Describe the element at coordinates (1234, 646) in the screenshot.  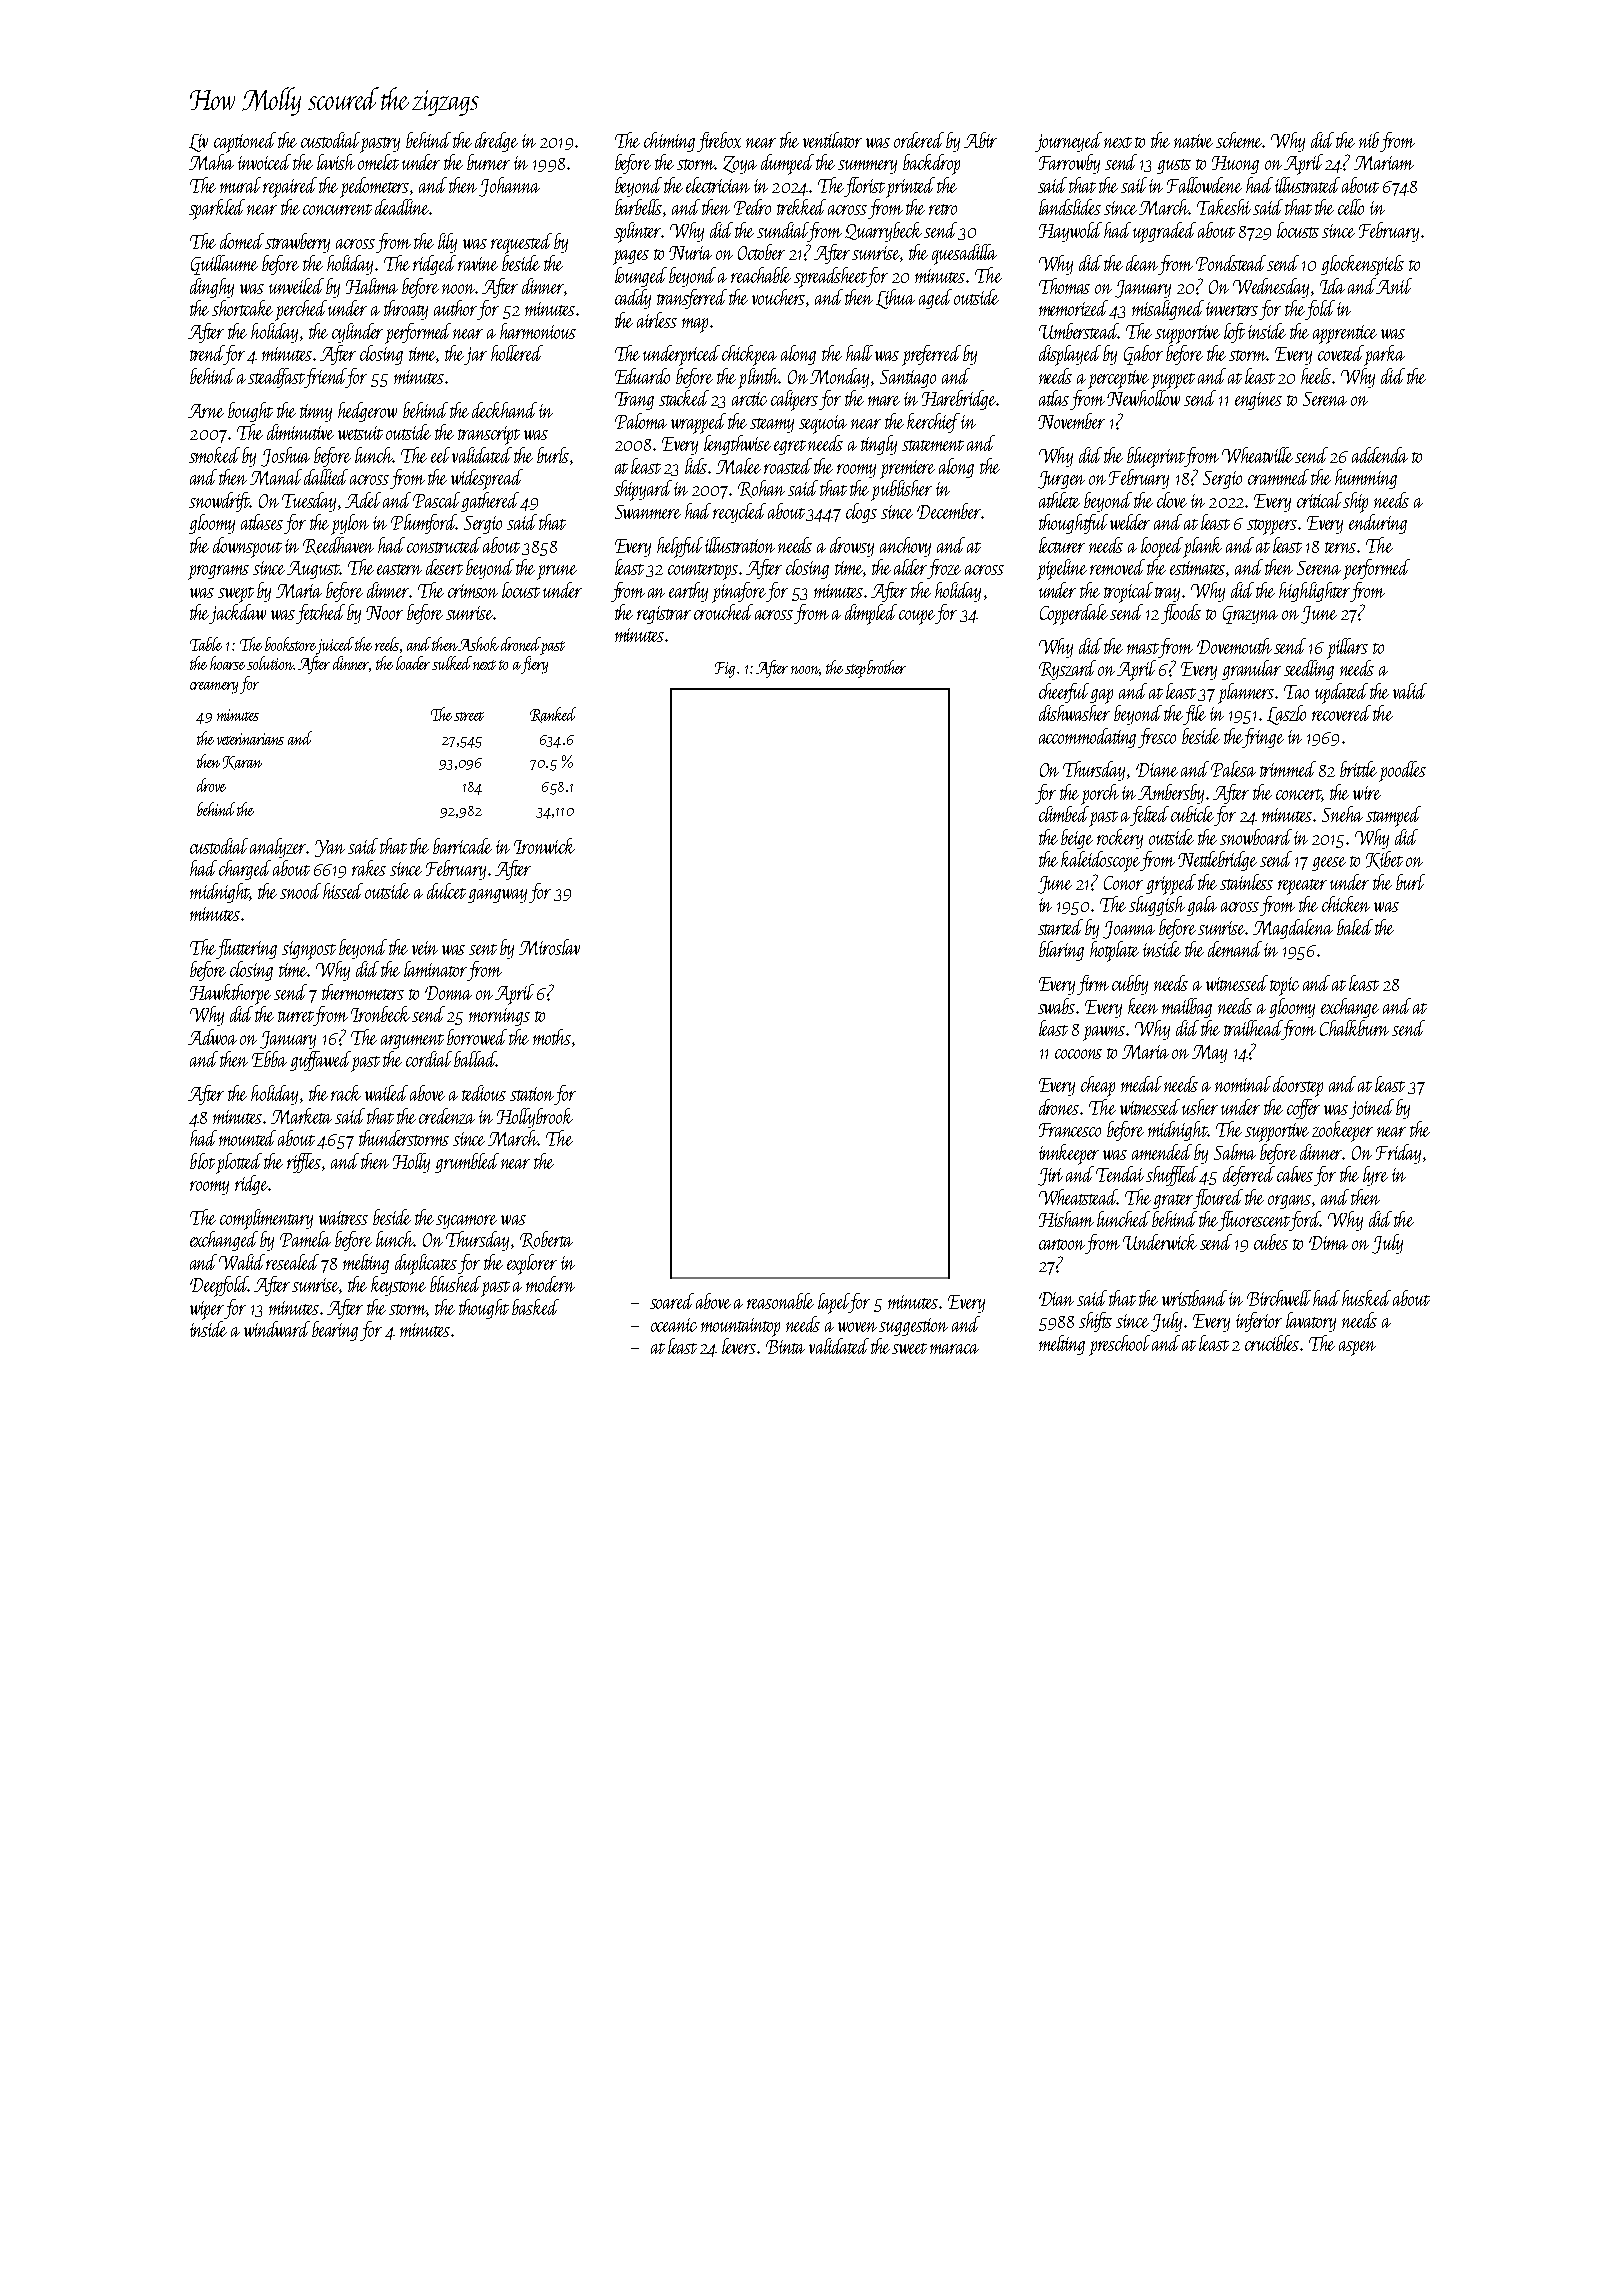
I see `Dovemouth` at that location.
